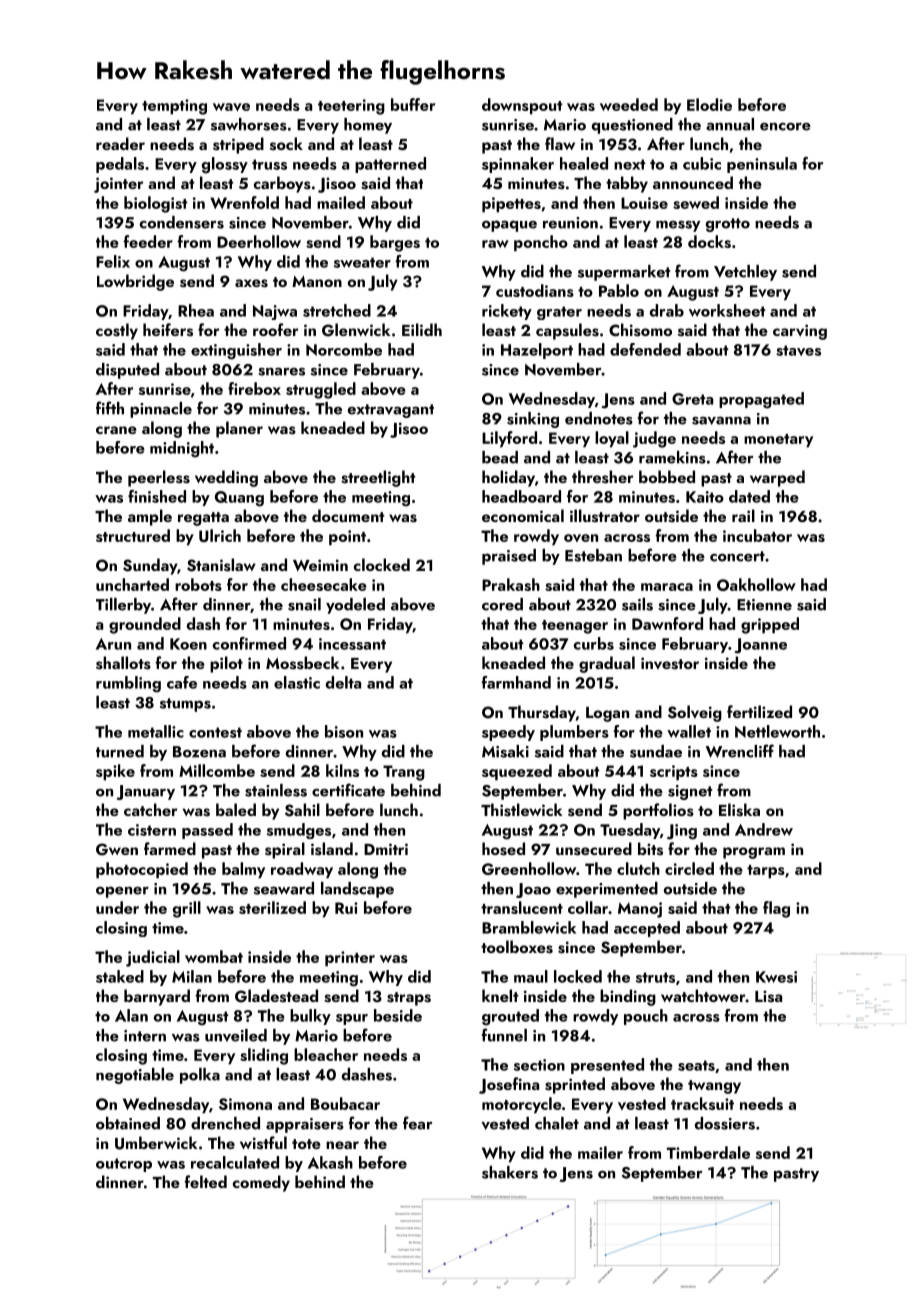 This screenshot has width=924, height=1308. I want to click on sliding, so click(264, 1056).
